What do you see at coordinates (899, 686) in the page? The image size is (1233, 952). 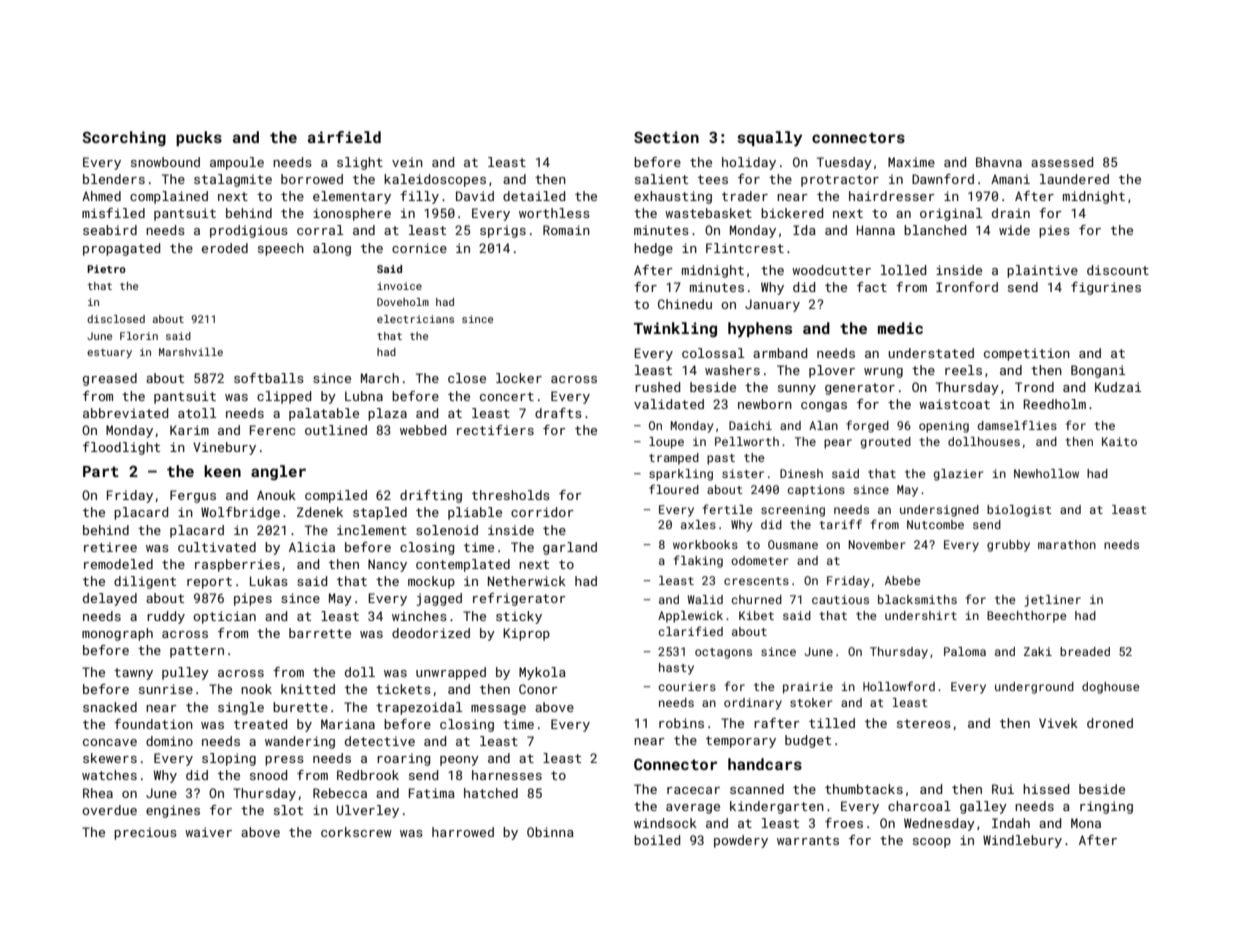 I see `Hollowford` at bounding box center [899, 686].
